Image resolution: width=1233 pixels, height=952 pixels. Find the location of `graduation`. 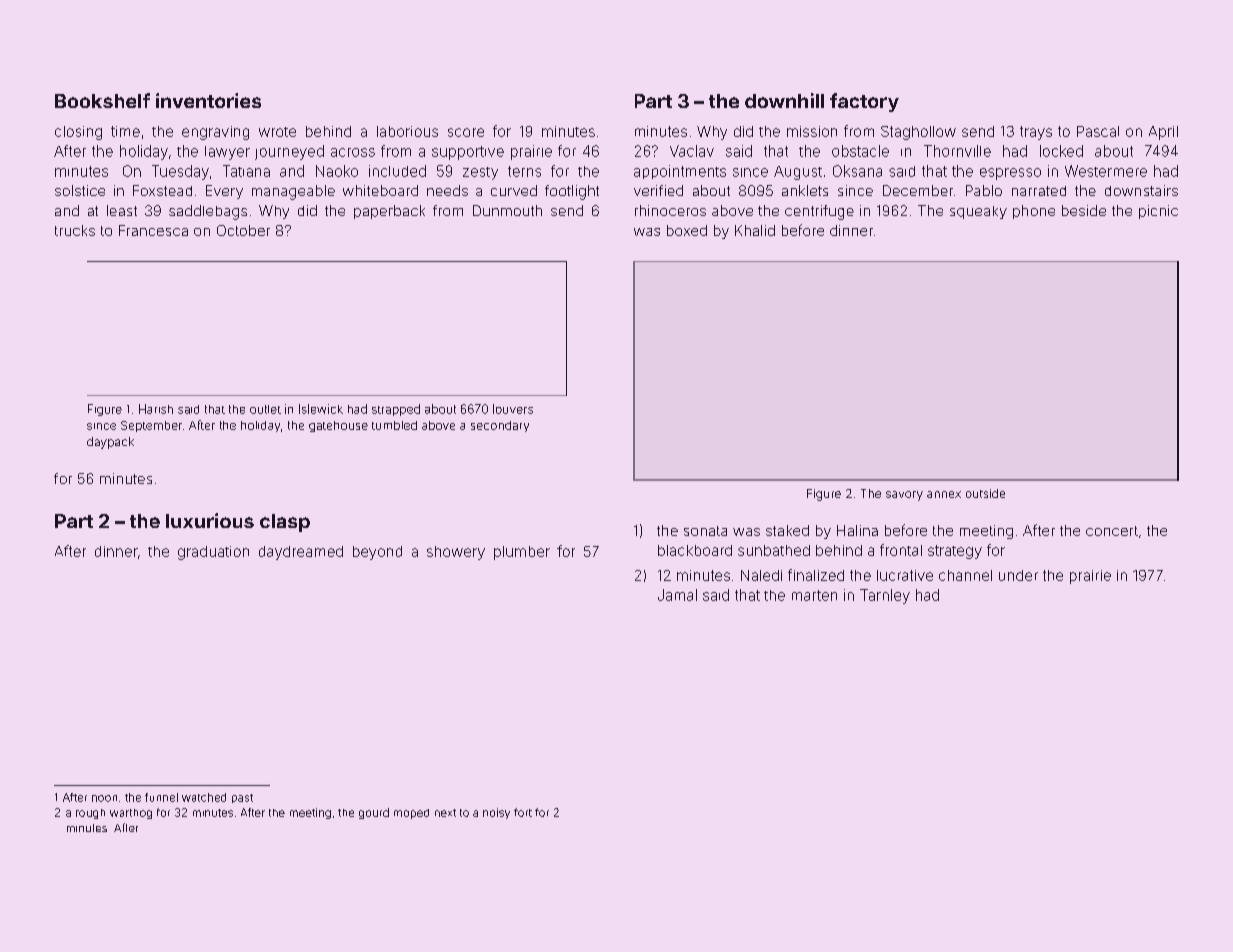

graduation is located at coordinates (213, 553).
